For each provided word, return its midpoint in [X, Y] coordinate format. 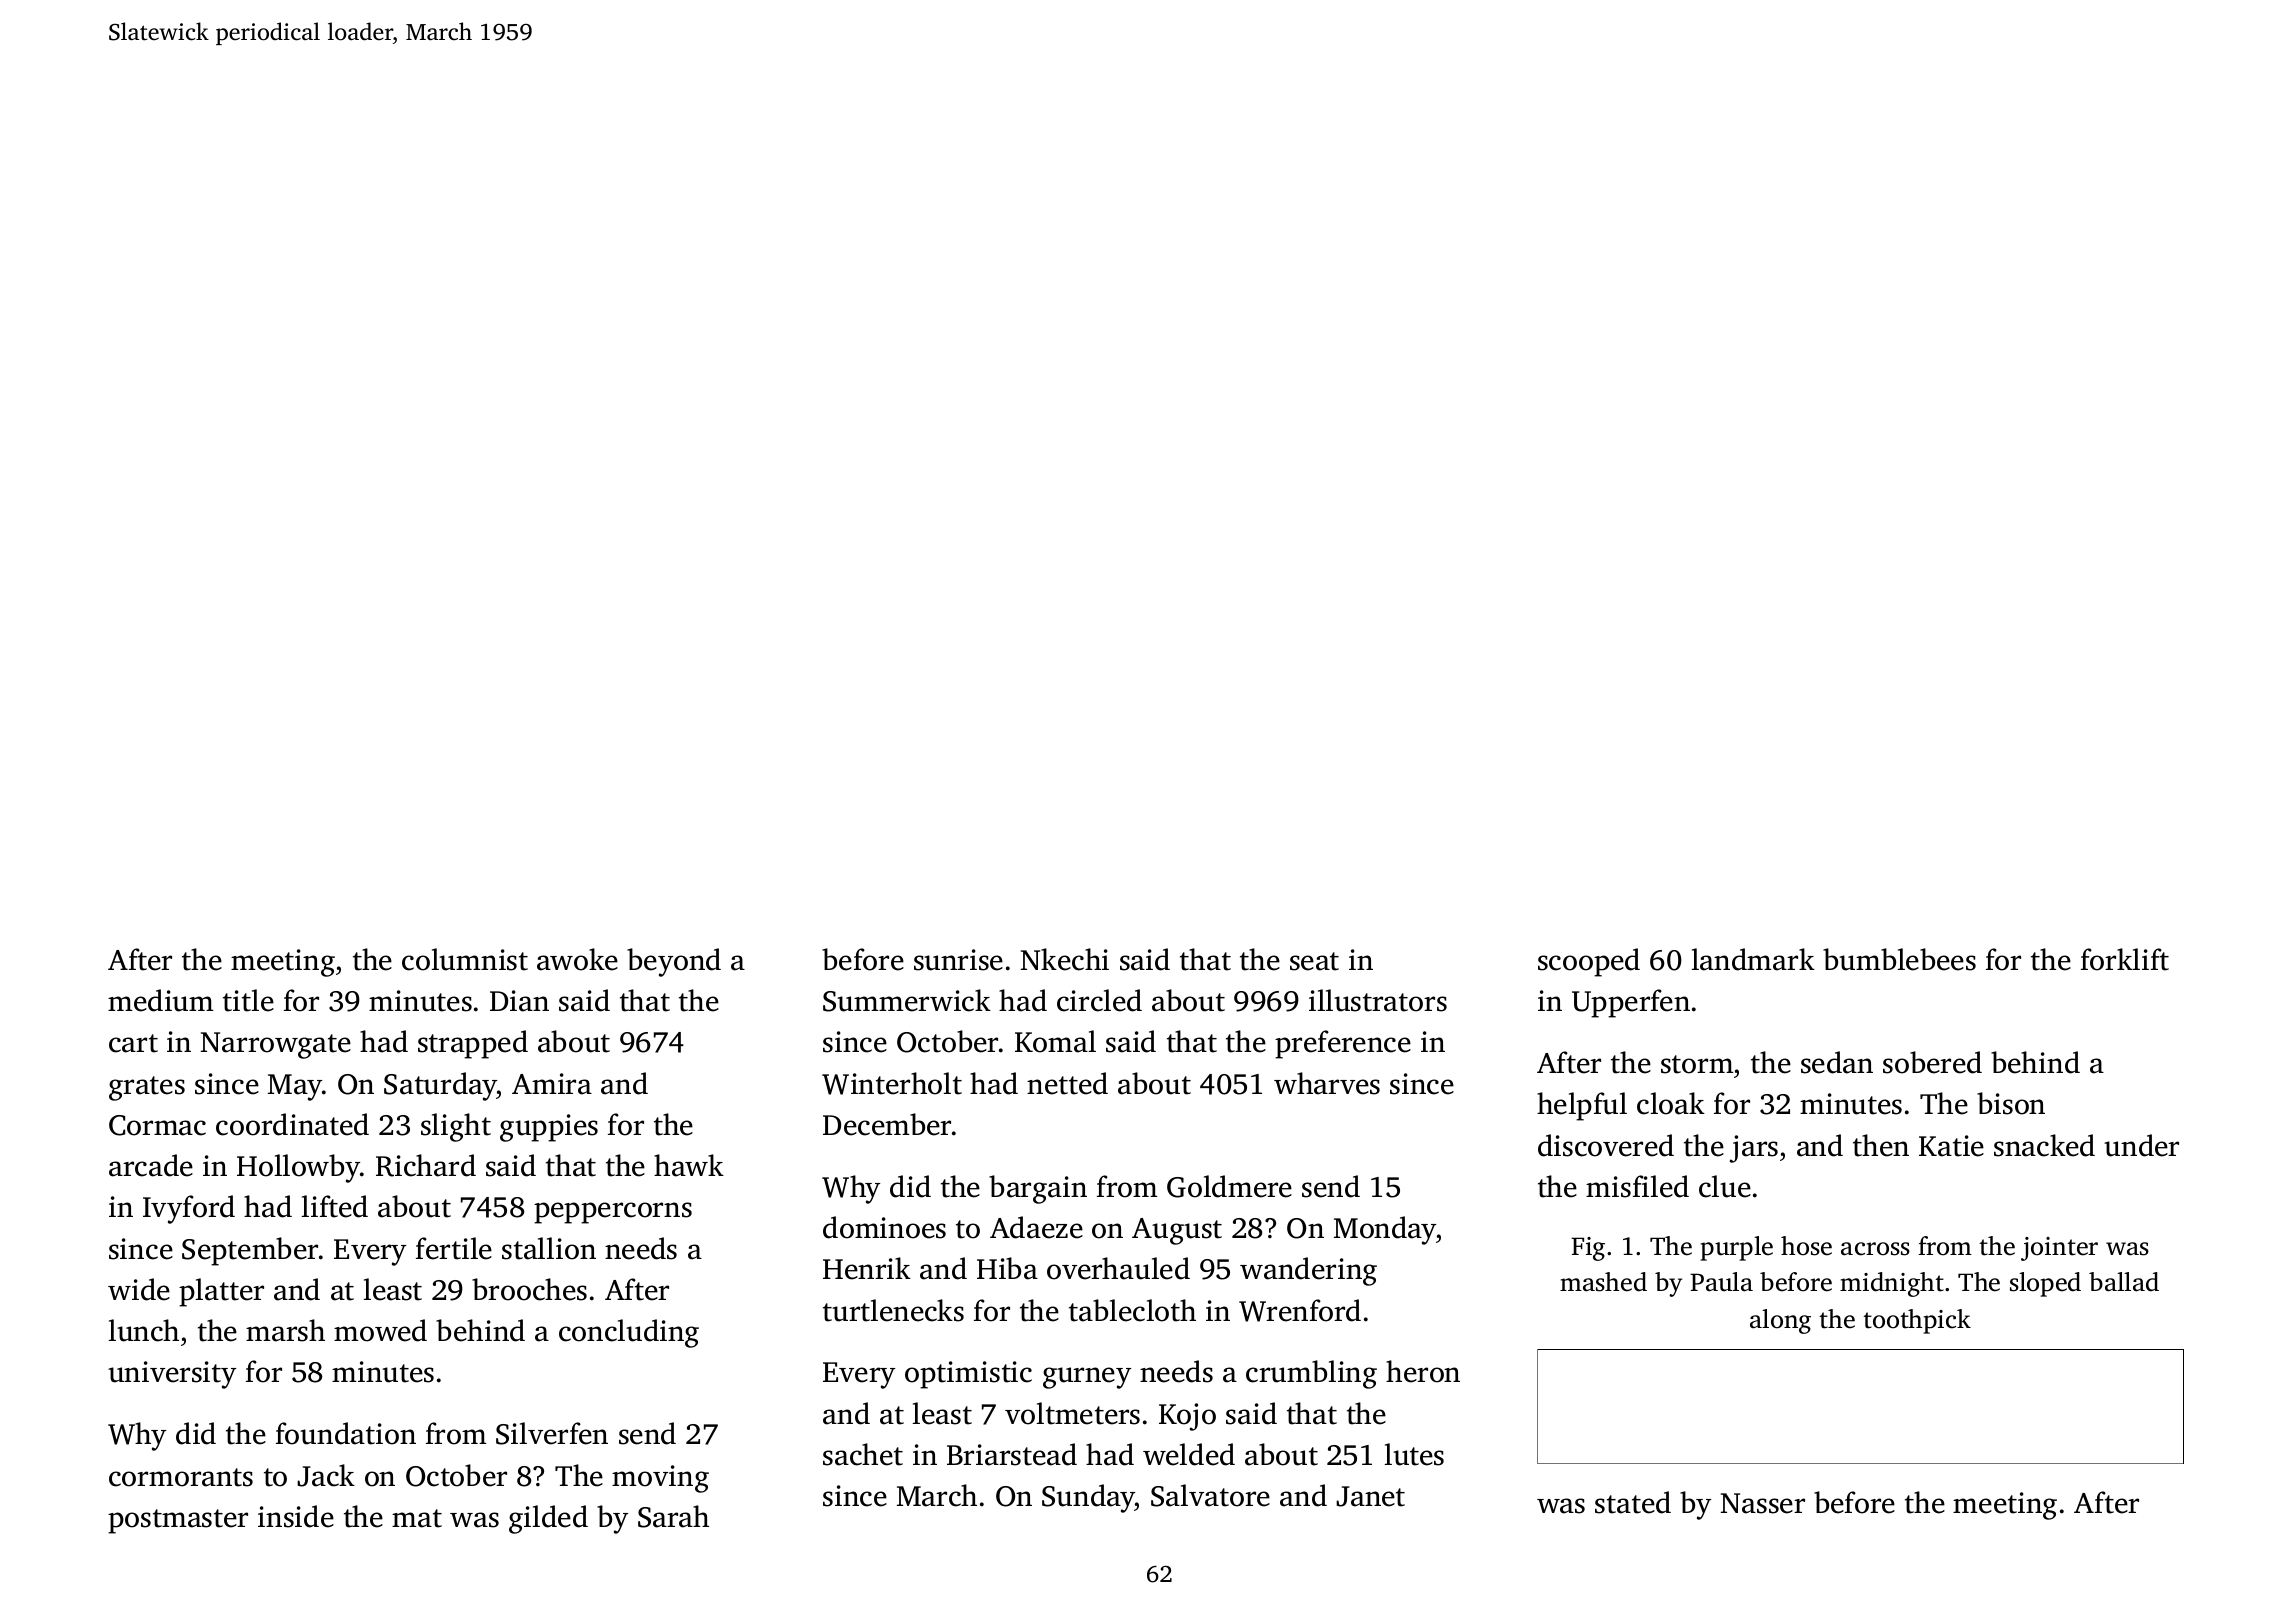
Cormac [157, 1125]
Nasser [1763, 1503]
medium [160, 1000]
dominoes [884, 1227]
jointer [2059, 1249]
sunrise [958, 960]
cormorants [181, 1477]
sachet [863, 1454]
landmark [1753, 959]
